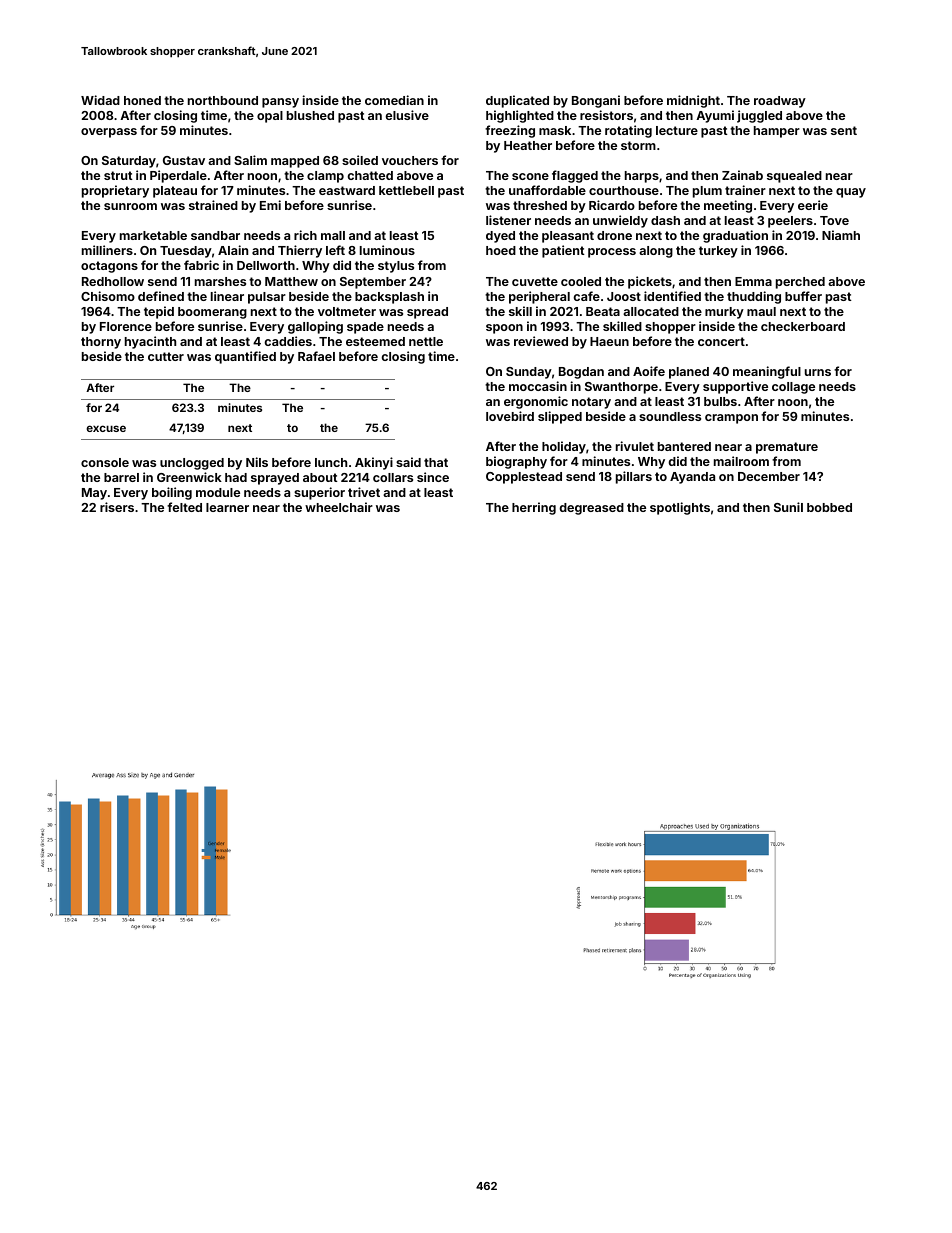  Describe the element at coordinates (408, 462) in the document. I see `said` at that location.
